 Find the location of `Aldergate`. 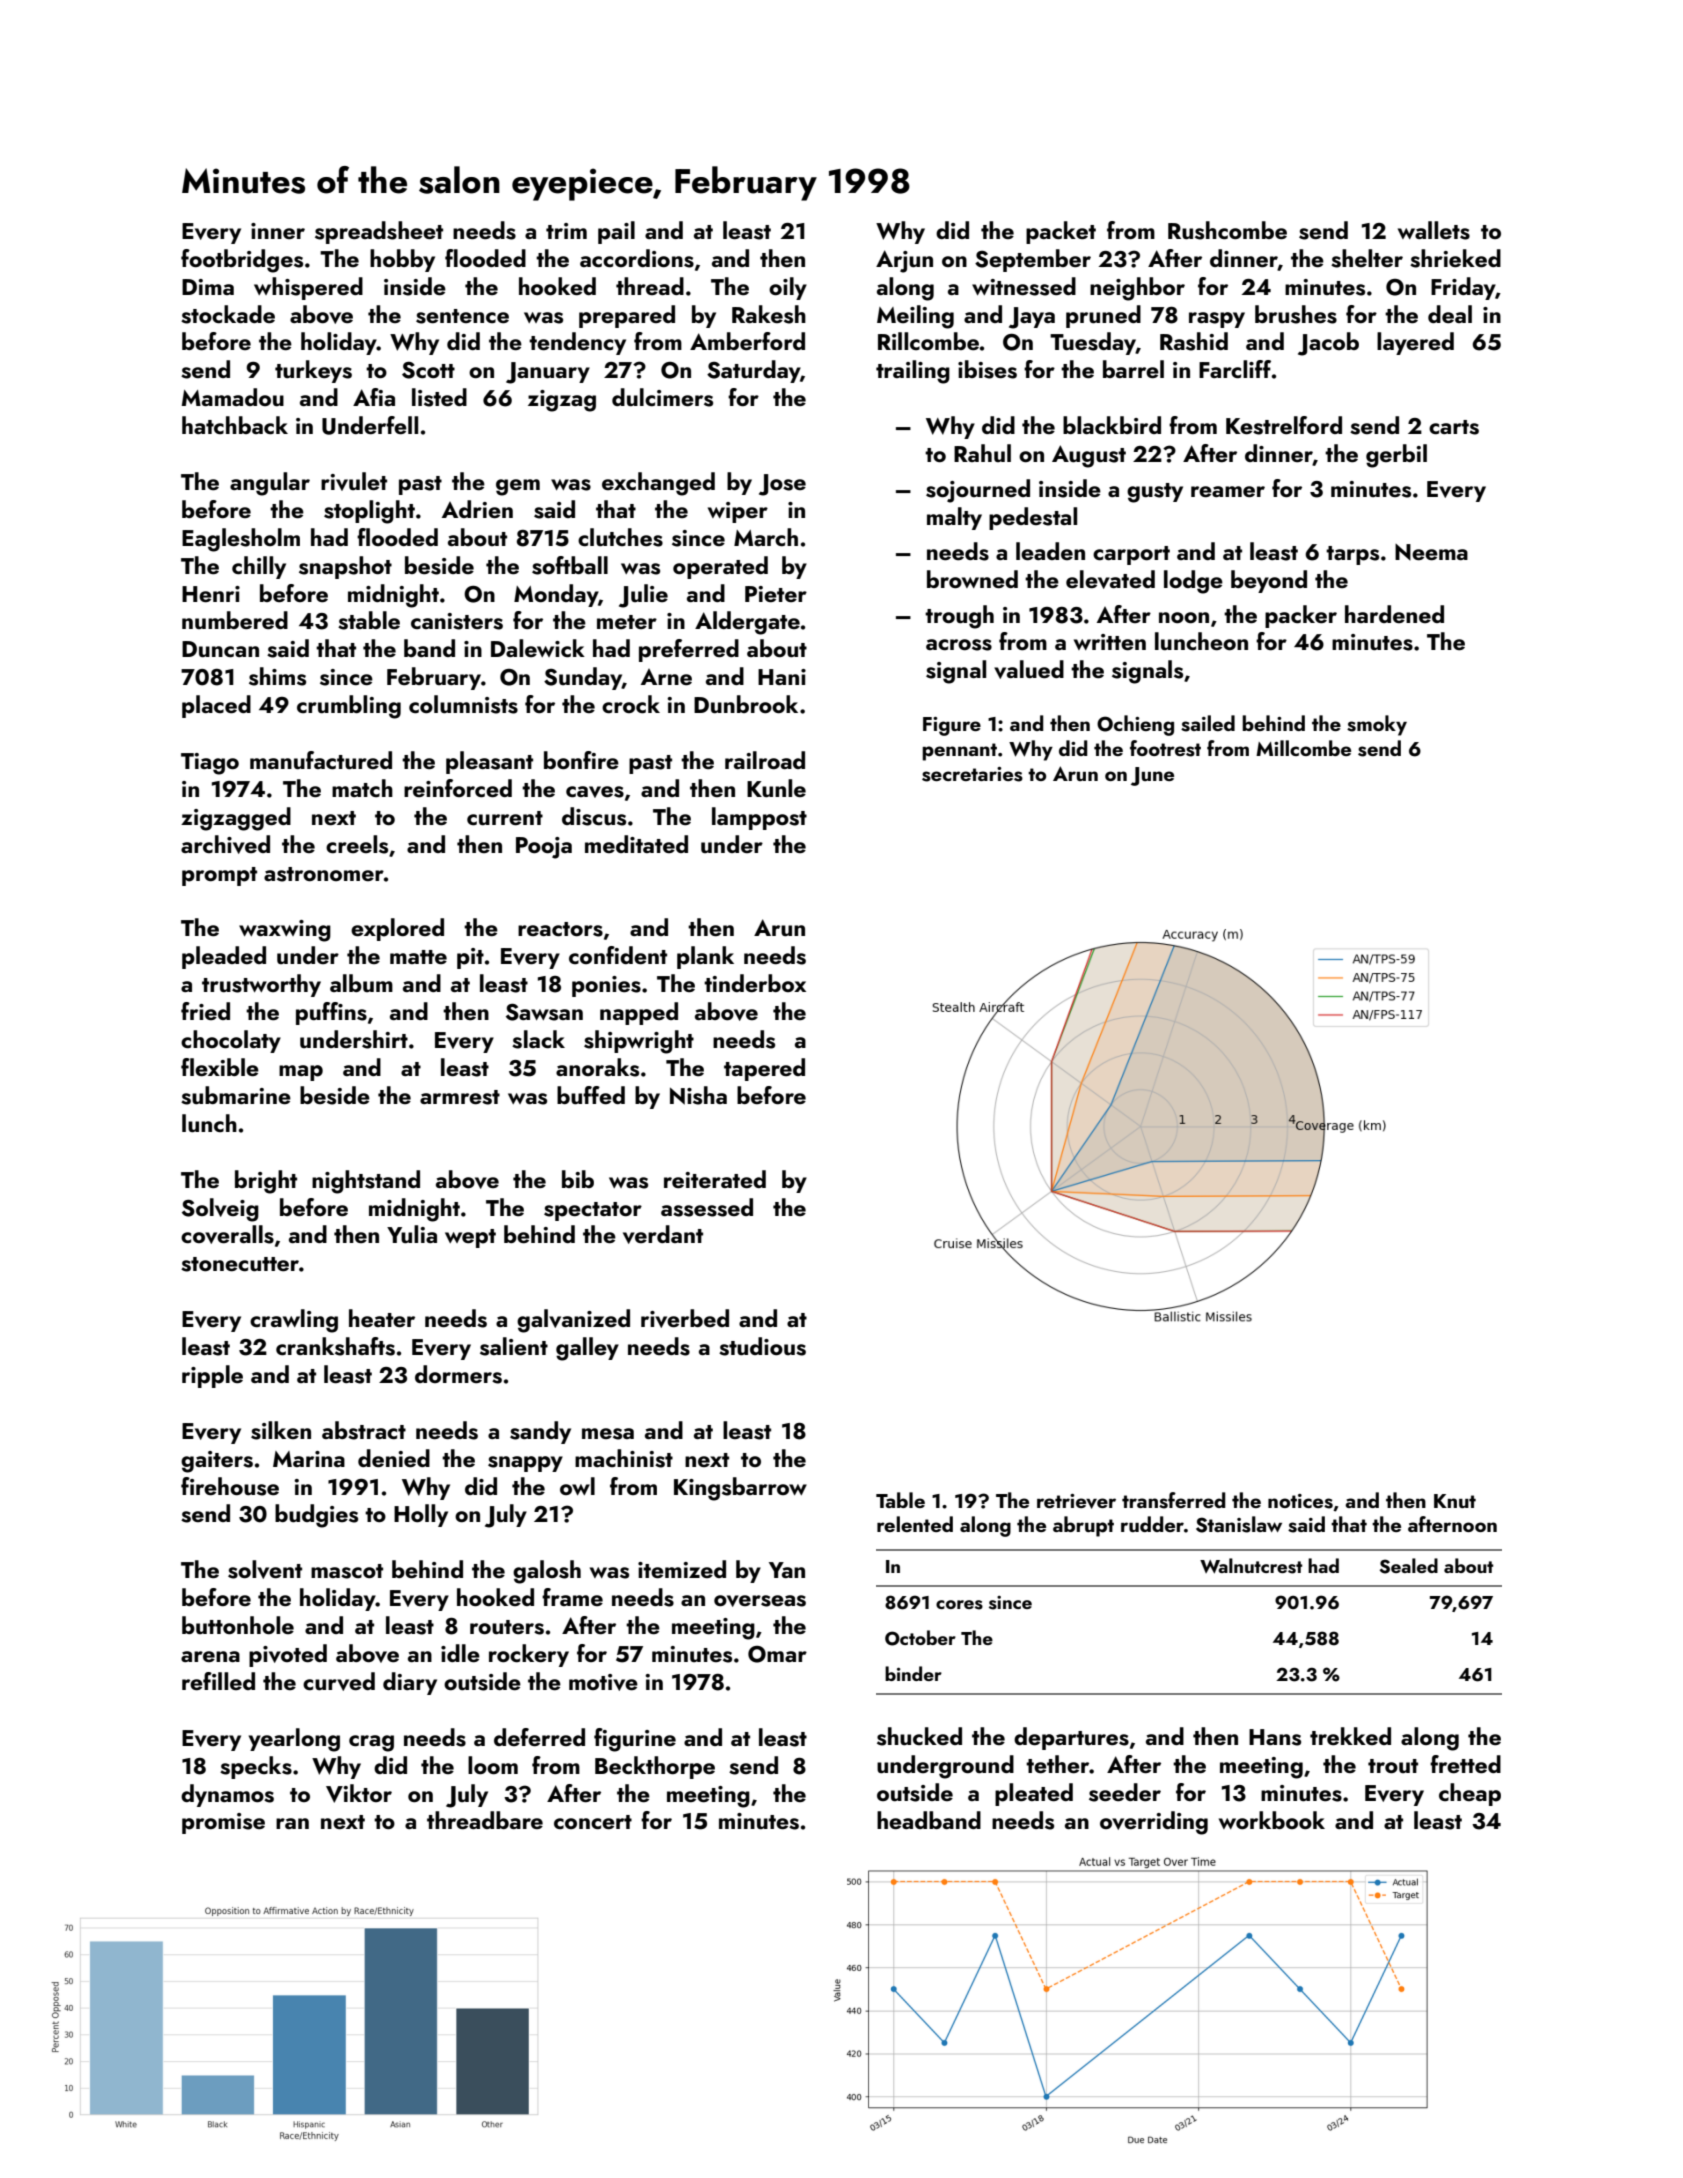

Aldergate is located at coordinates (747, 623).
